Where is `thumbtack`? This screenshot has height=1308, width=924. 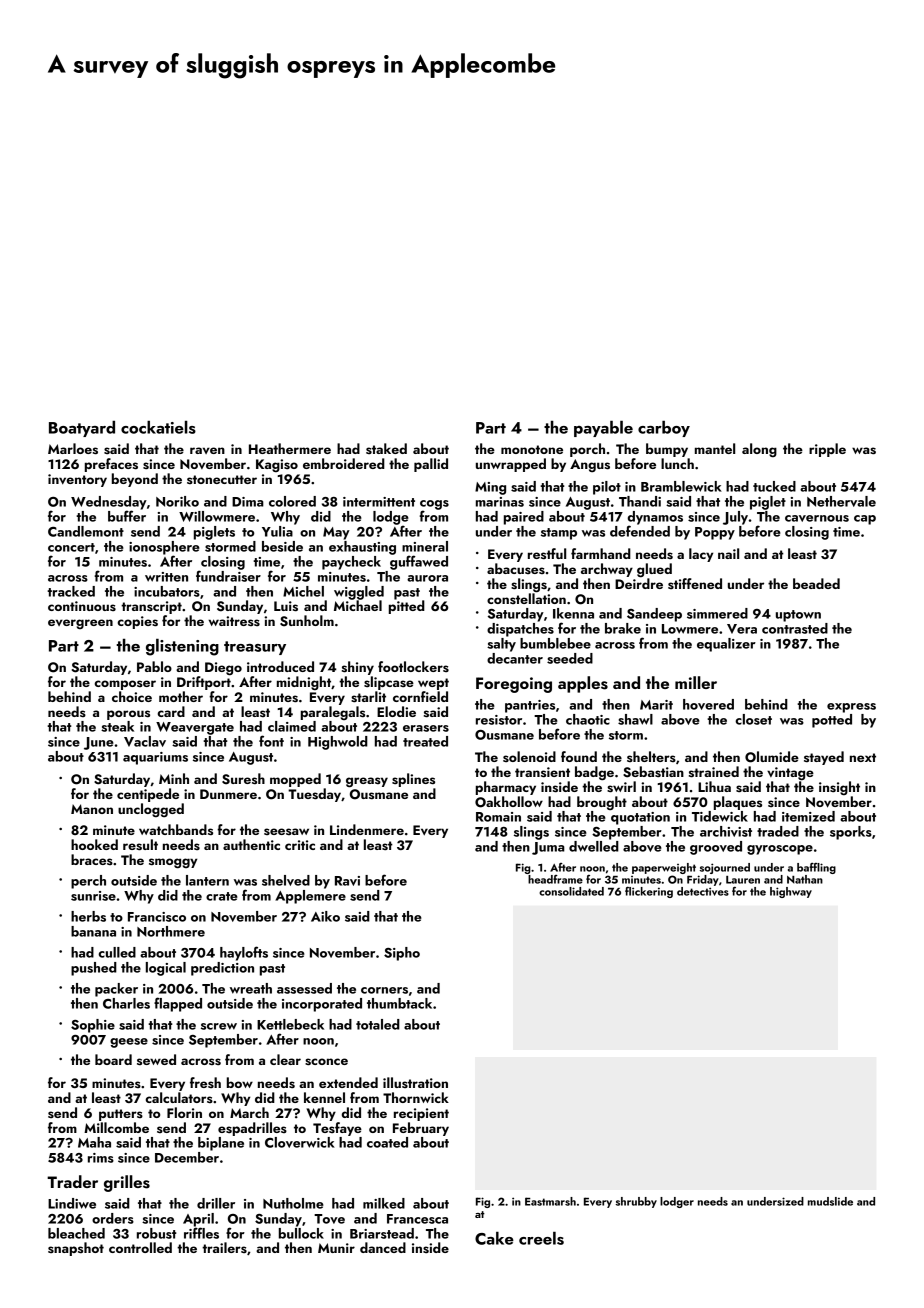 thumbtack is located at coordinates (399, 1003).
